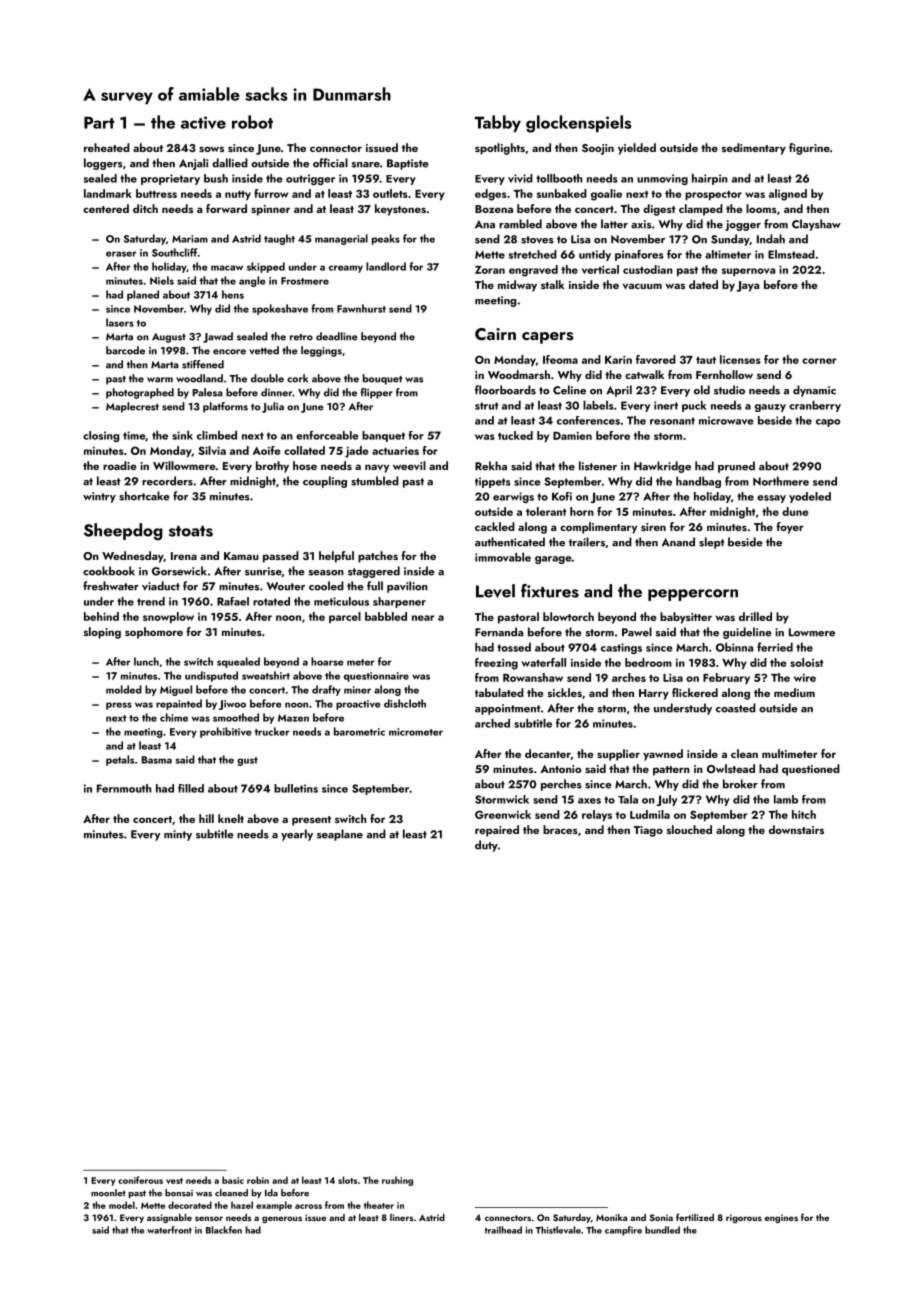 This page has height=1308, width=924. I want to click on Rafael, so click(233, 601).
